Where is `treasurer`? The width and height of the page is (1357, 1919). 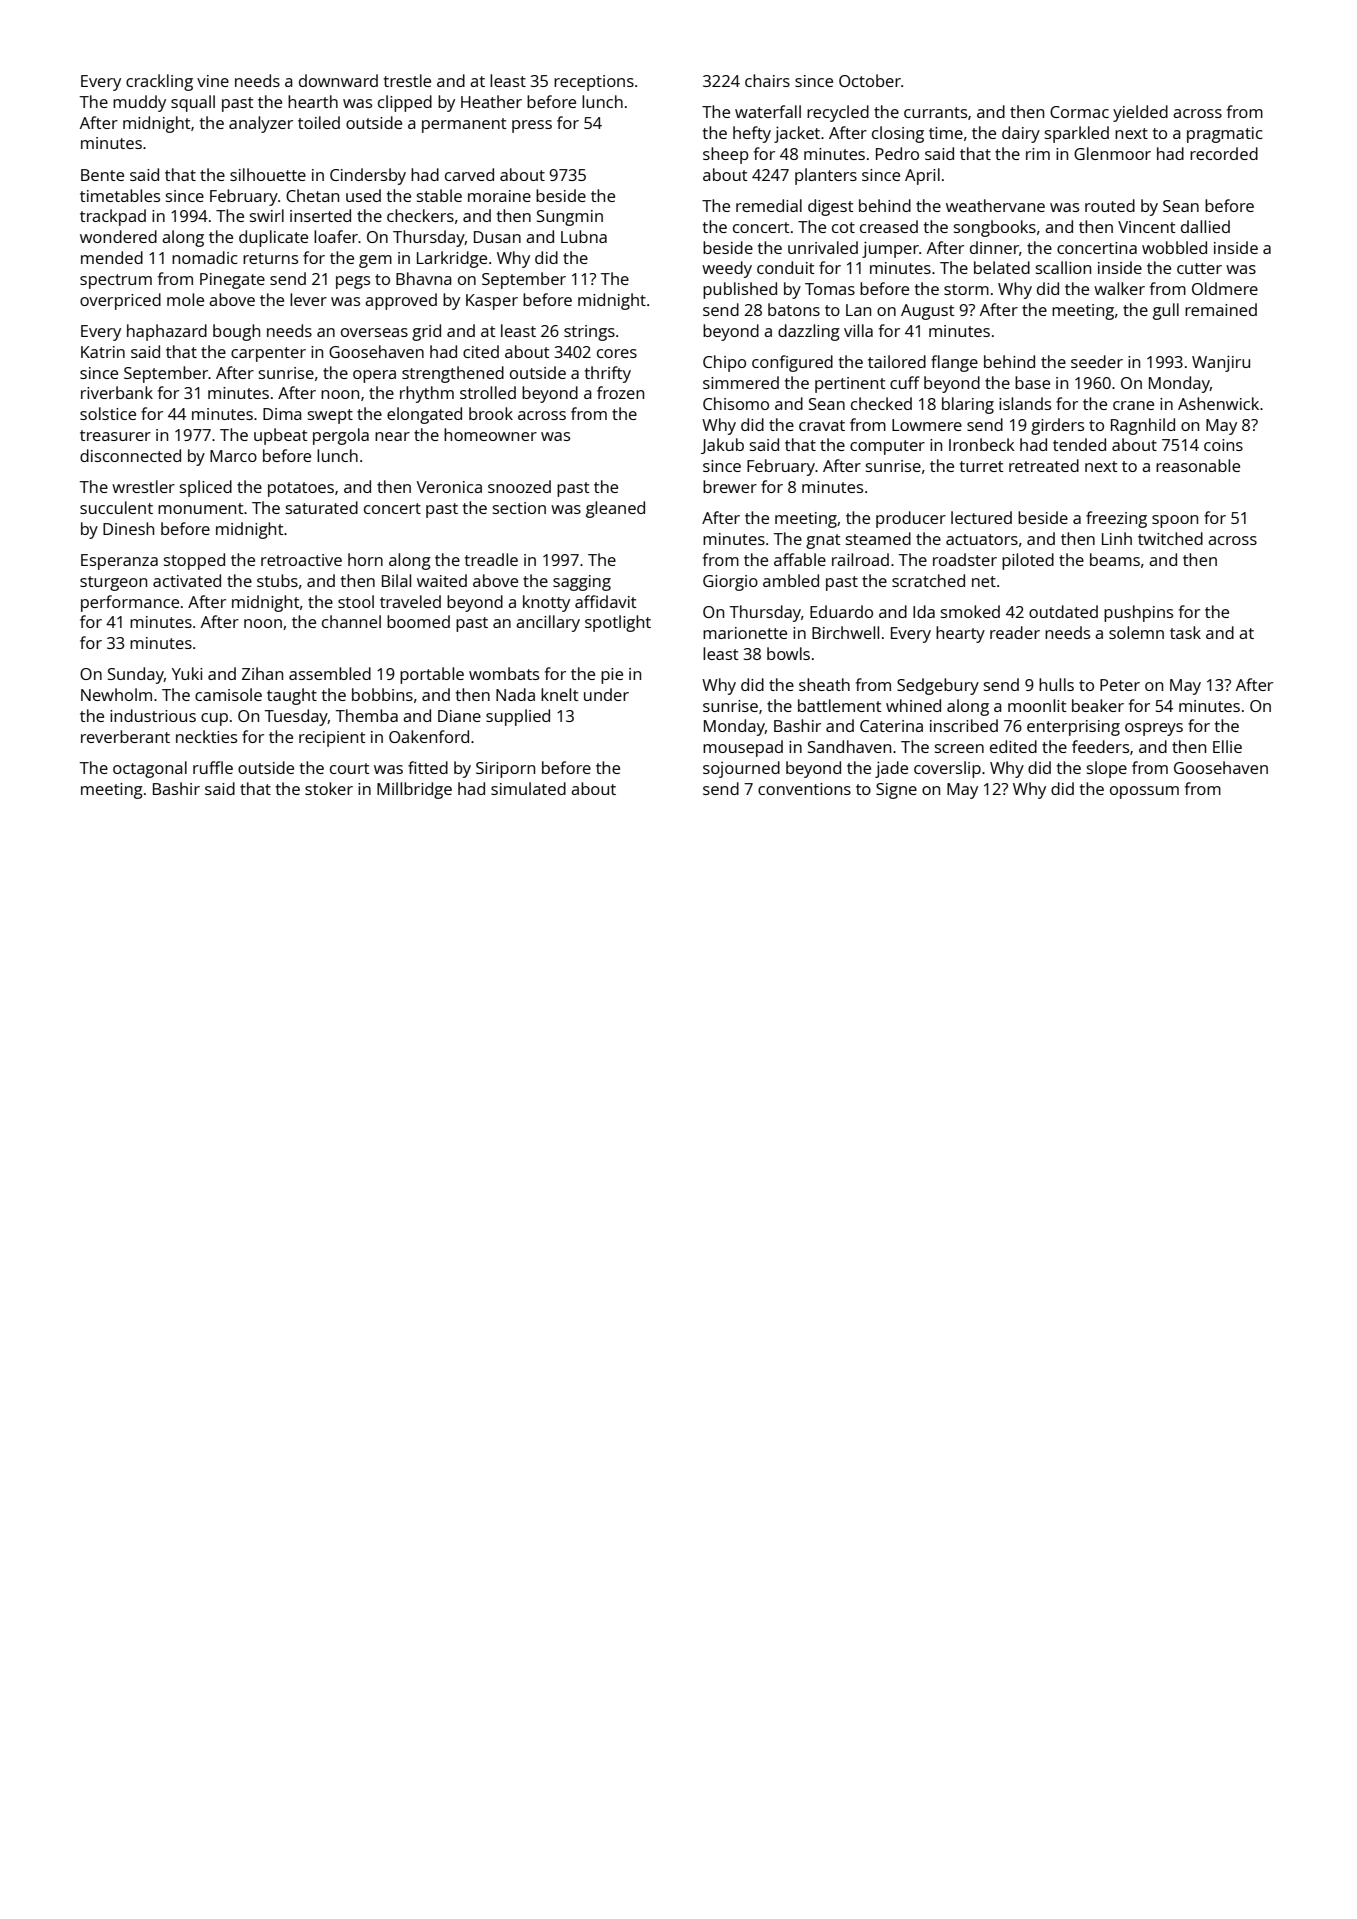 treasurer is located at coordinates (115, 435).
